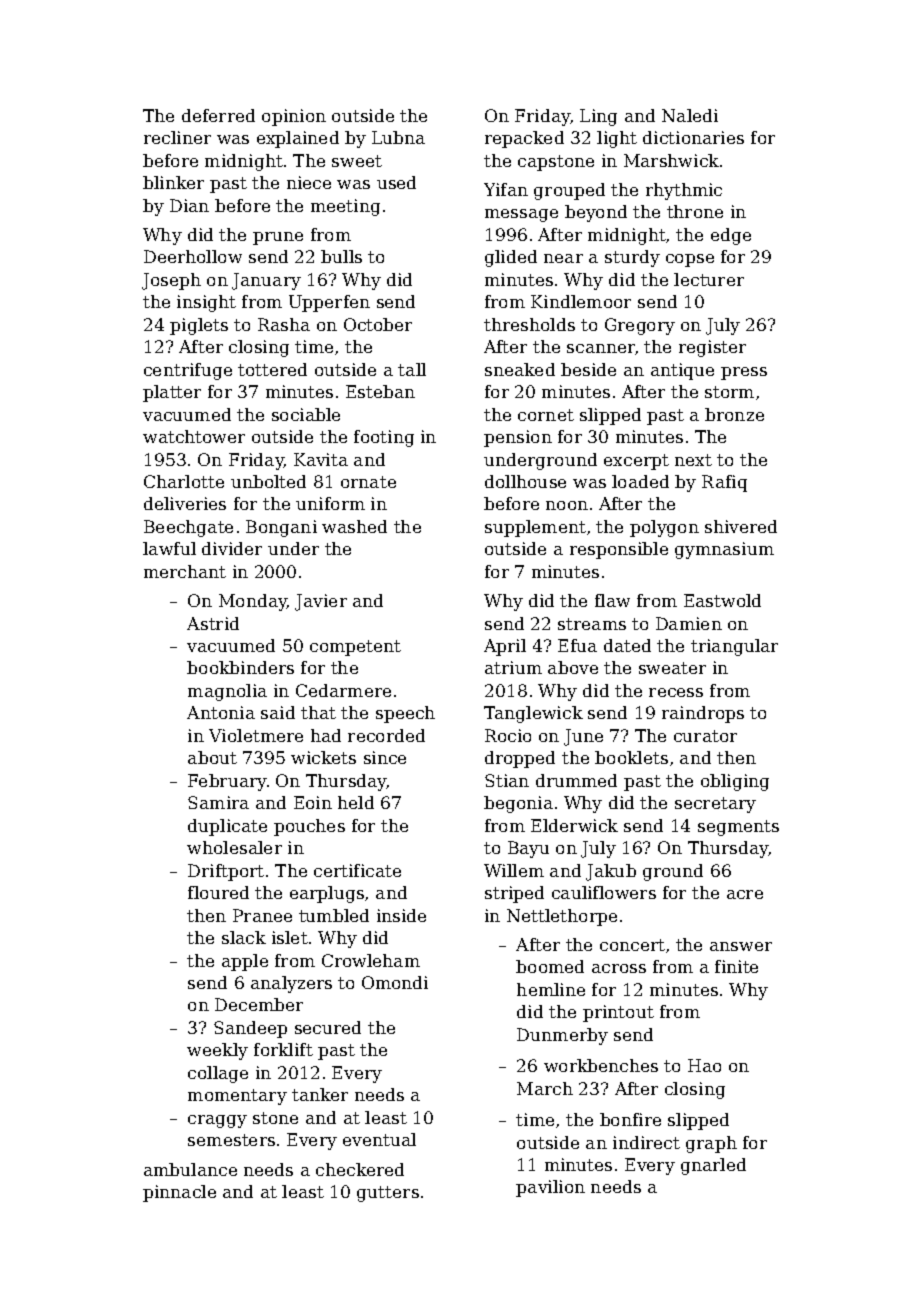 The height and width of the document is (1314, 924). I want to click on Naledi, so click(690, 115).
